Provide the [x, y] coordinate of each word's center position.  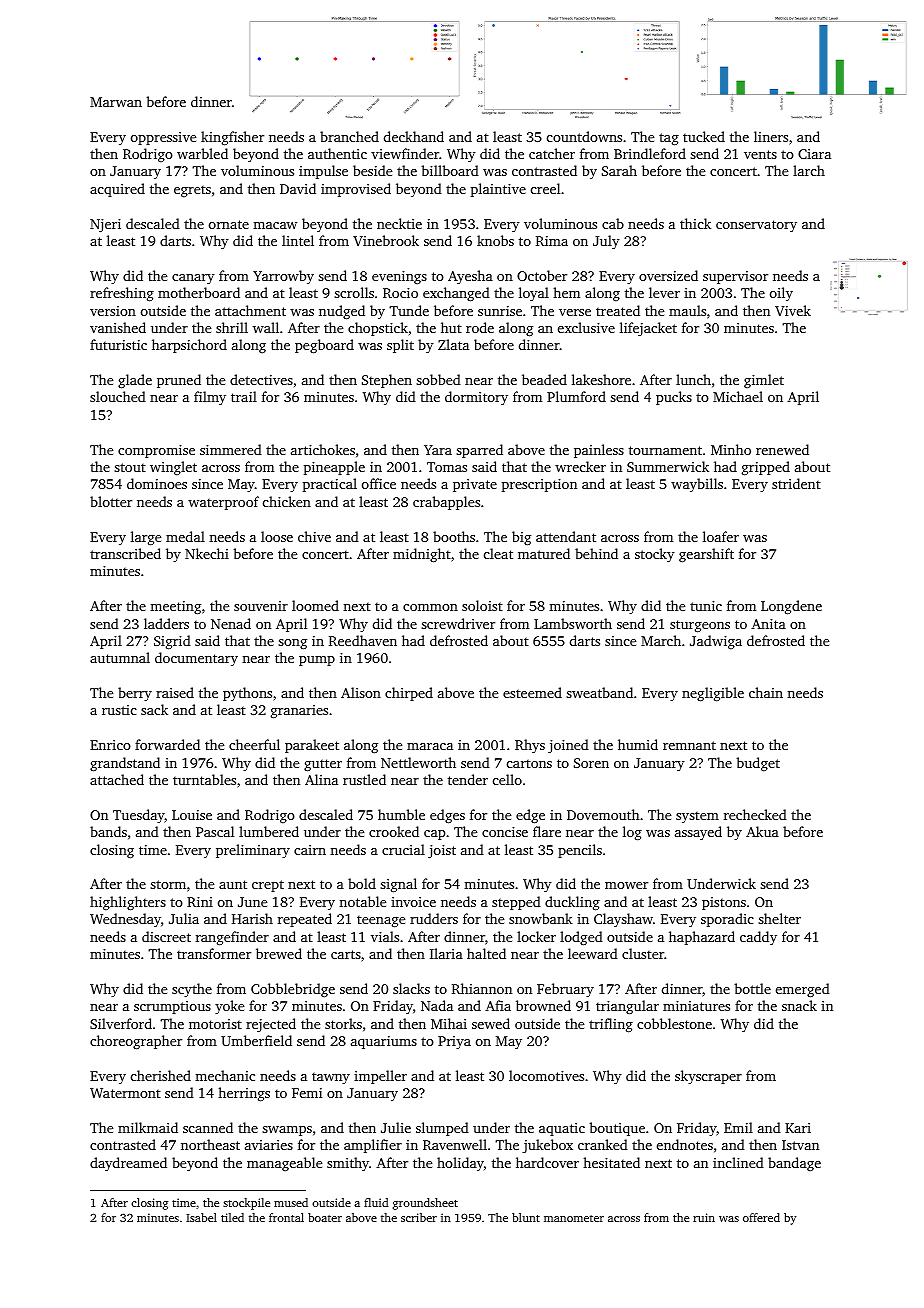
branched [349, 136]
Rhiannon [482, 988]
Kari [798, 1128]
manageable [284, 1164]
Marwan [116, 102]
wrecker [580, 466]
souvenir [261, 606]
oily [781, 294]
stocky [655, 555]
